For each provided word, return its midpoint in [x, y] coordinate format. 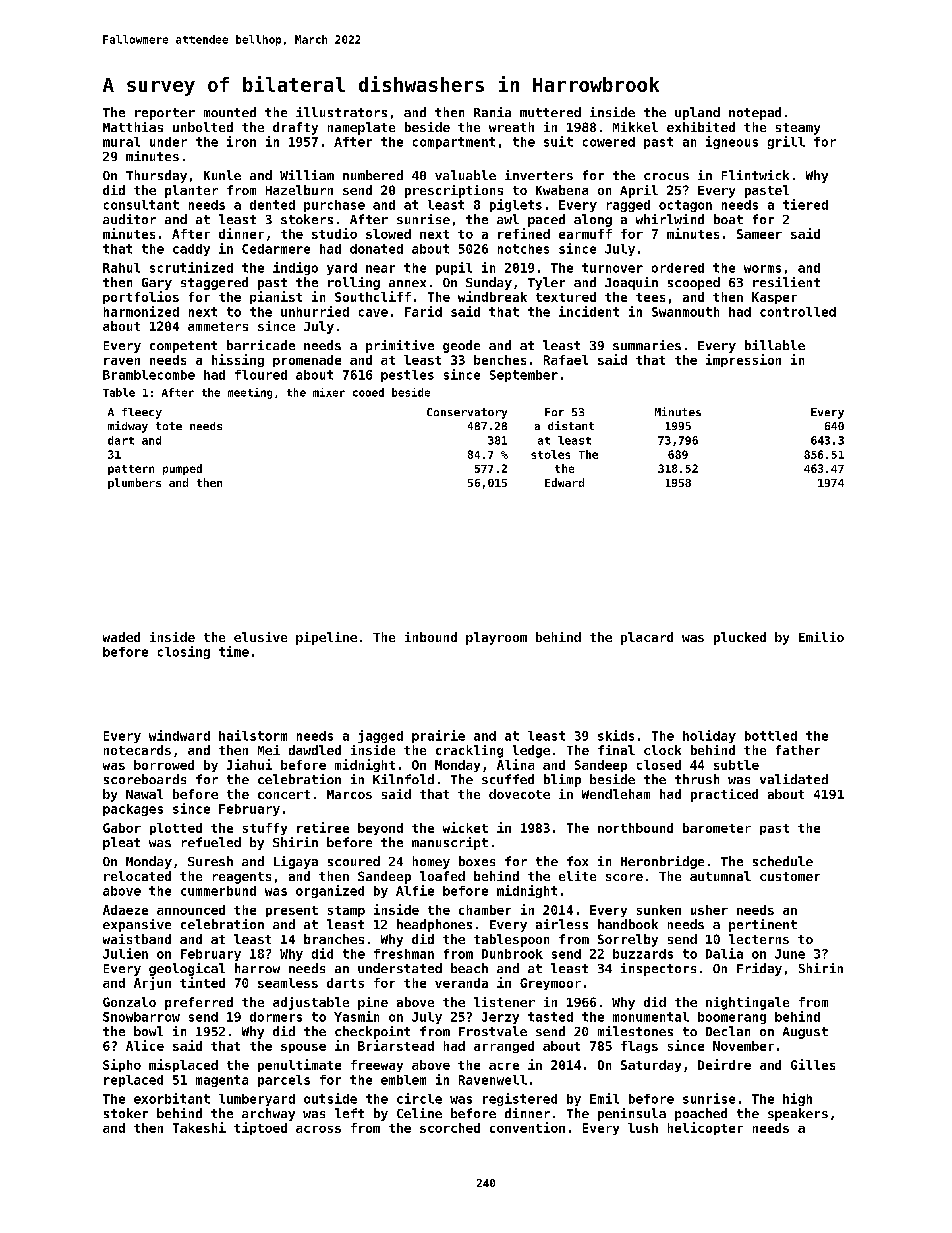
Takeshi [199, 1127]
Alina [515, 764]
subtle [736, 765]
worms [762, 269]
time [234, 651]
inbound [431, 637]
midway [128, 427]
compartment [454, 143]
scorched [450, 1128]
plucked [740, 638]
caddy [191, 250]
